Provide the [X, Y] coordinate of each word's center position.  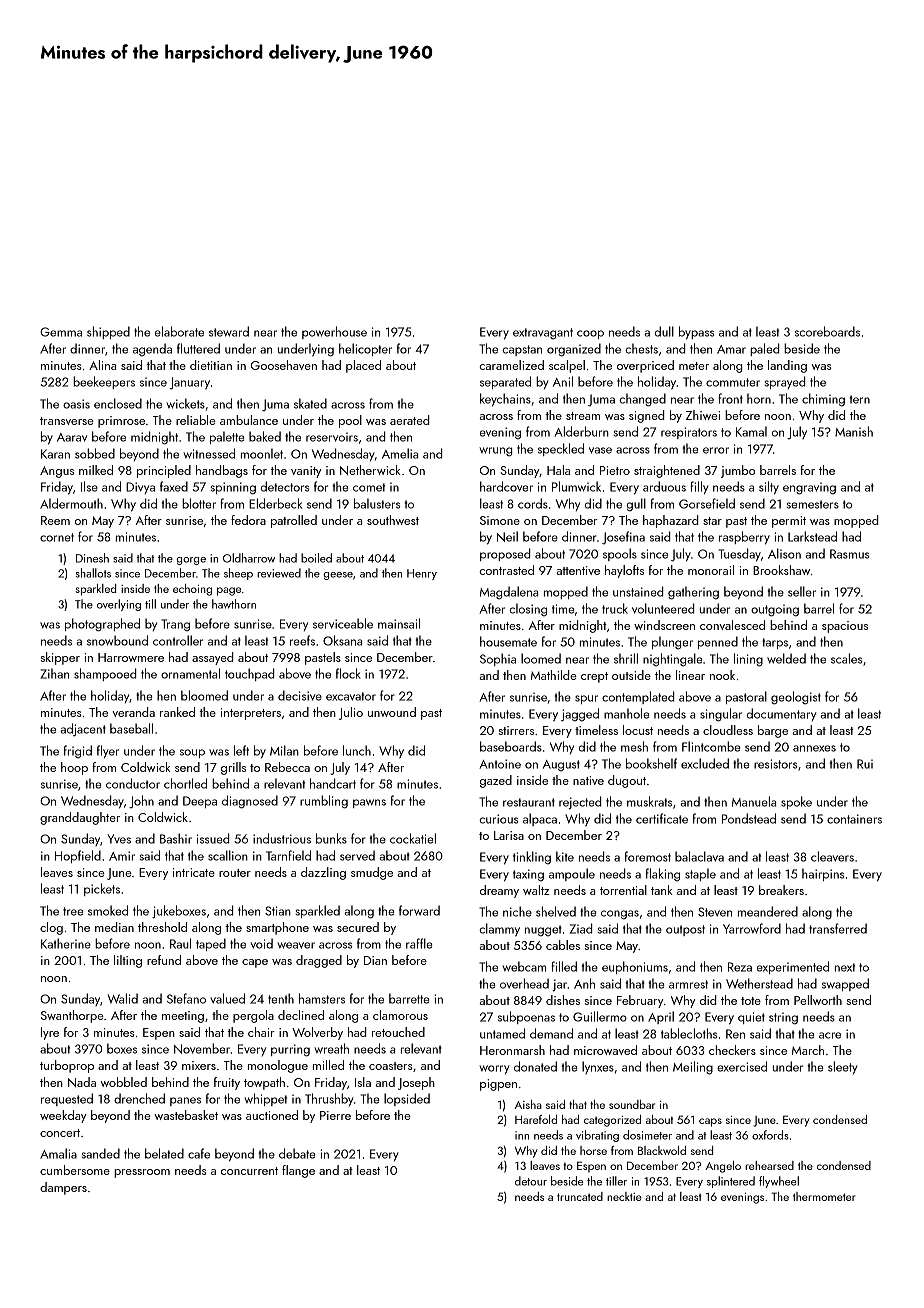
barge [773, 731]
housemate [508, 641]
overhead [524, 983]
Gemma [61, 332]
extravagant [543, 334]
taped [211, 944]
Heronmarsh [512, 1050]
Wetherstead [759, 983]
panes [185, 1101]
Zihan [54, 673]
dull [664, 331]
